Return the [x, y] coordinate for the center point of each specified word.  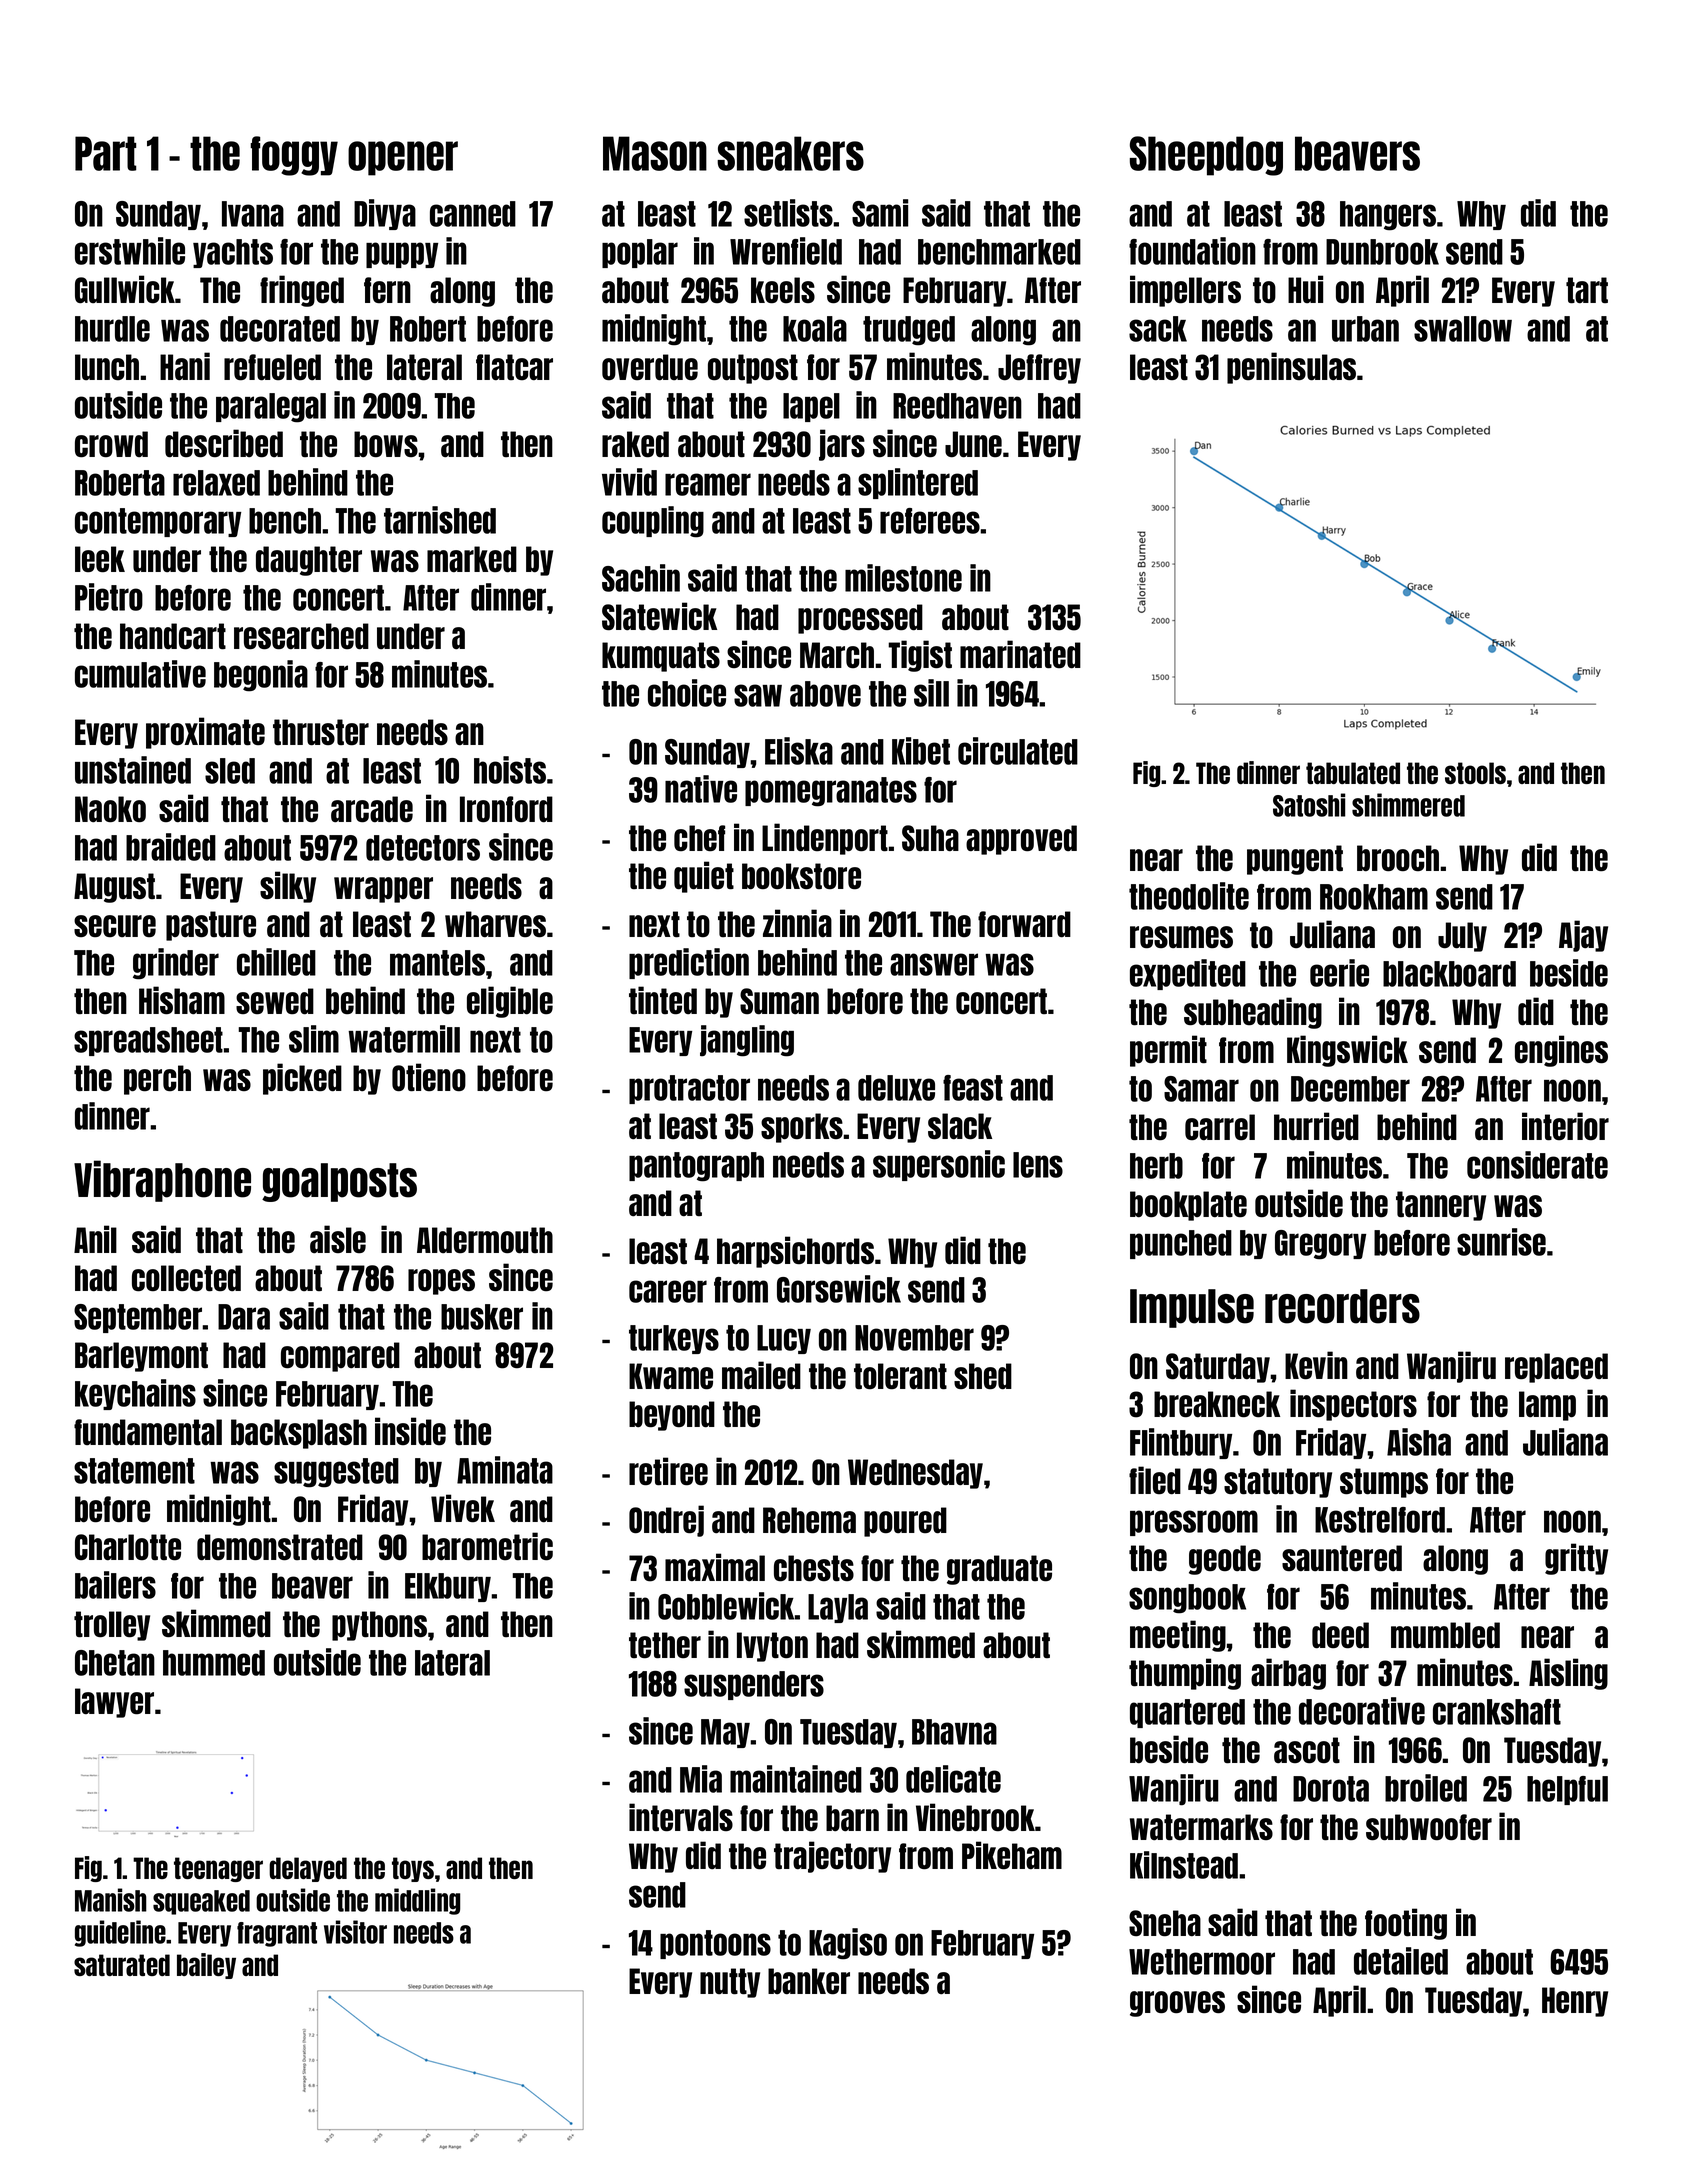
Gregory [1320, 1245]
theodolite [1189, 896]
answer [934, 964]
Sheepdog [1206, 156]
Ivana [253, 214]
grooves [1177, 2004]
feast [973, 1088]
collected [186, 1278]
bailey [206, 1966]
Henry [1575, 2002]
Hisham [182, 1000]
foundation [1192, 251]
